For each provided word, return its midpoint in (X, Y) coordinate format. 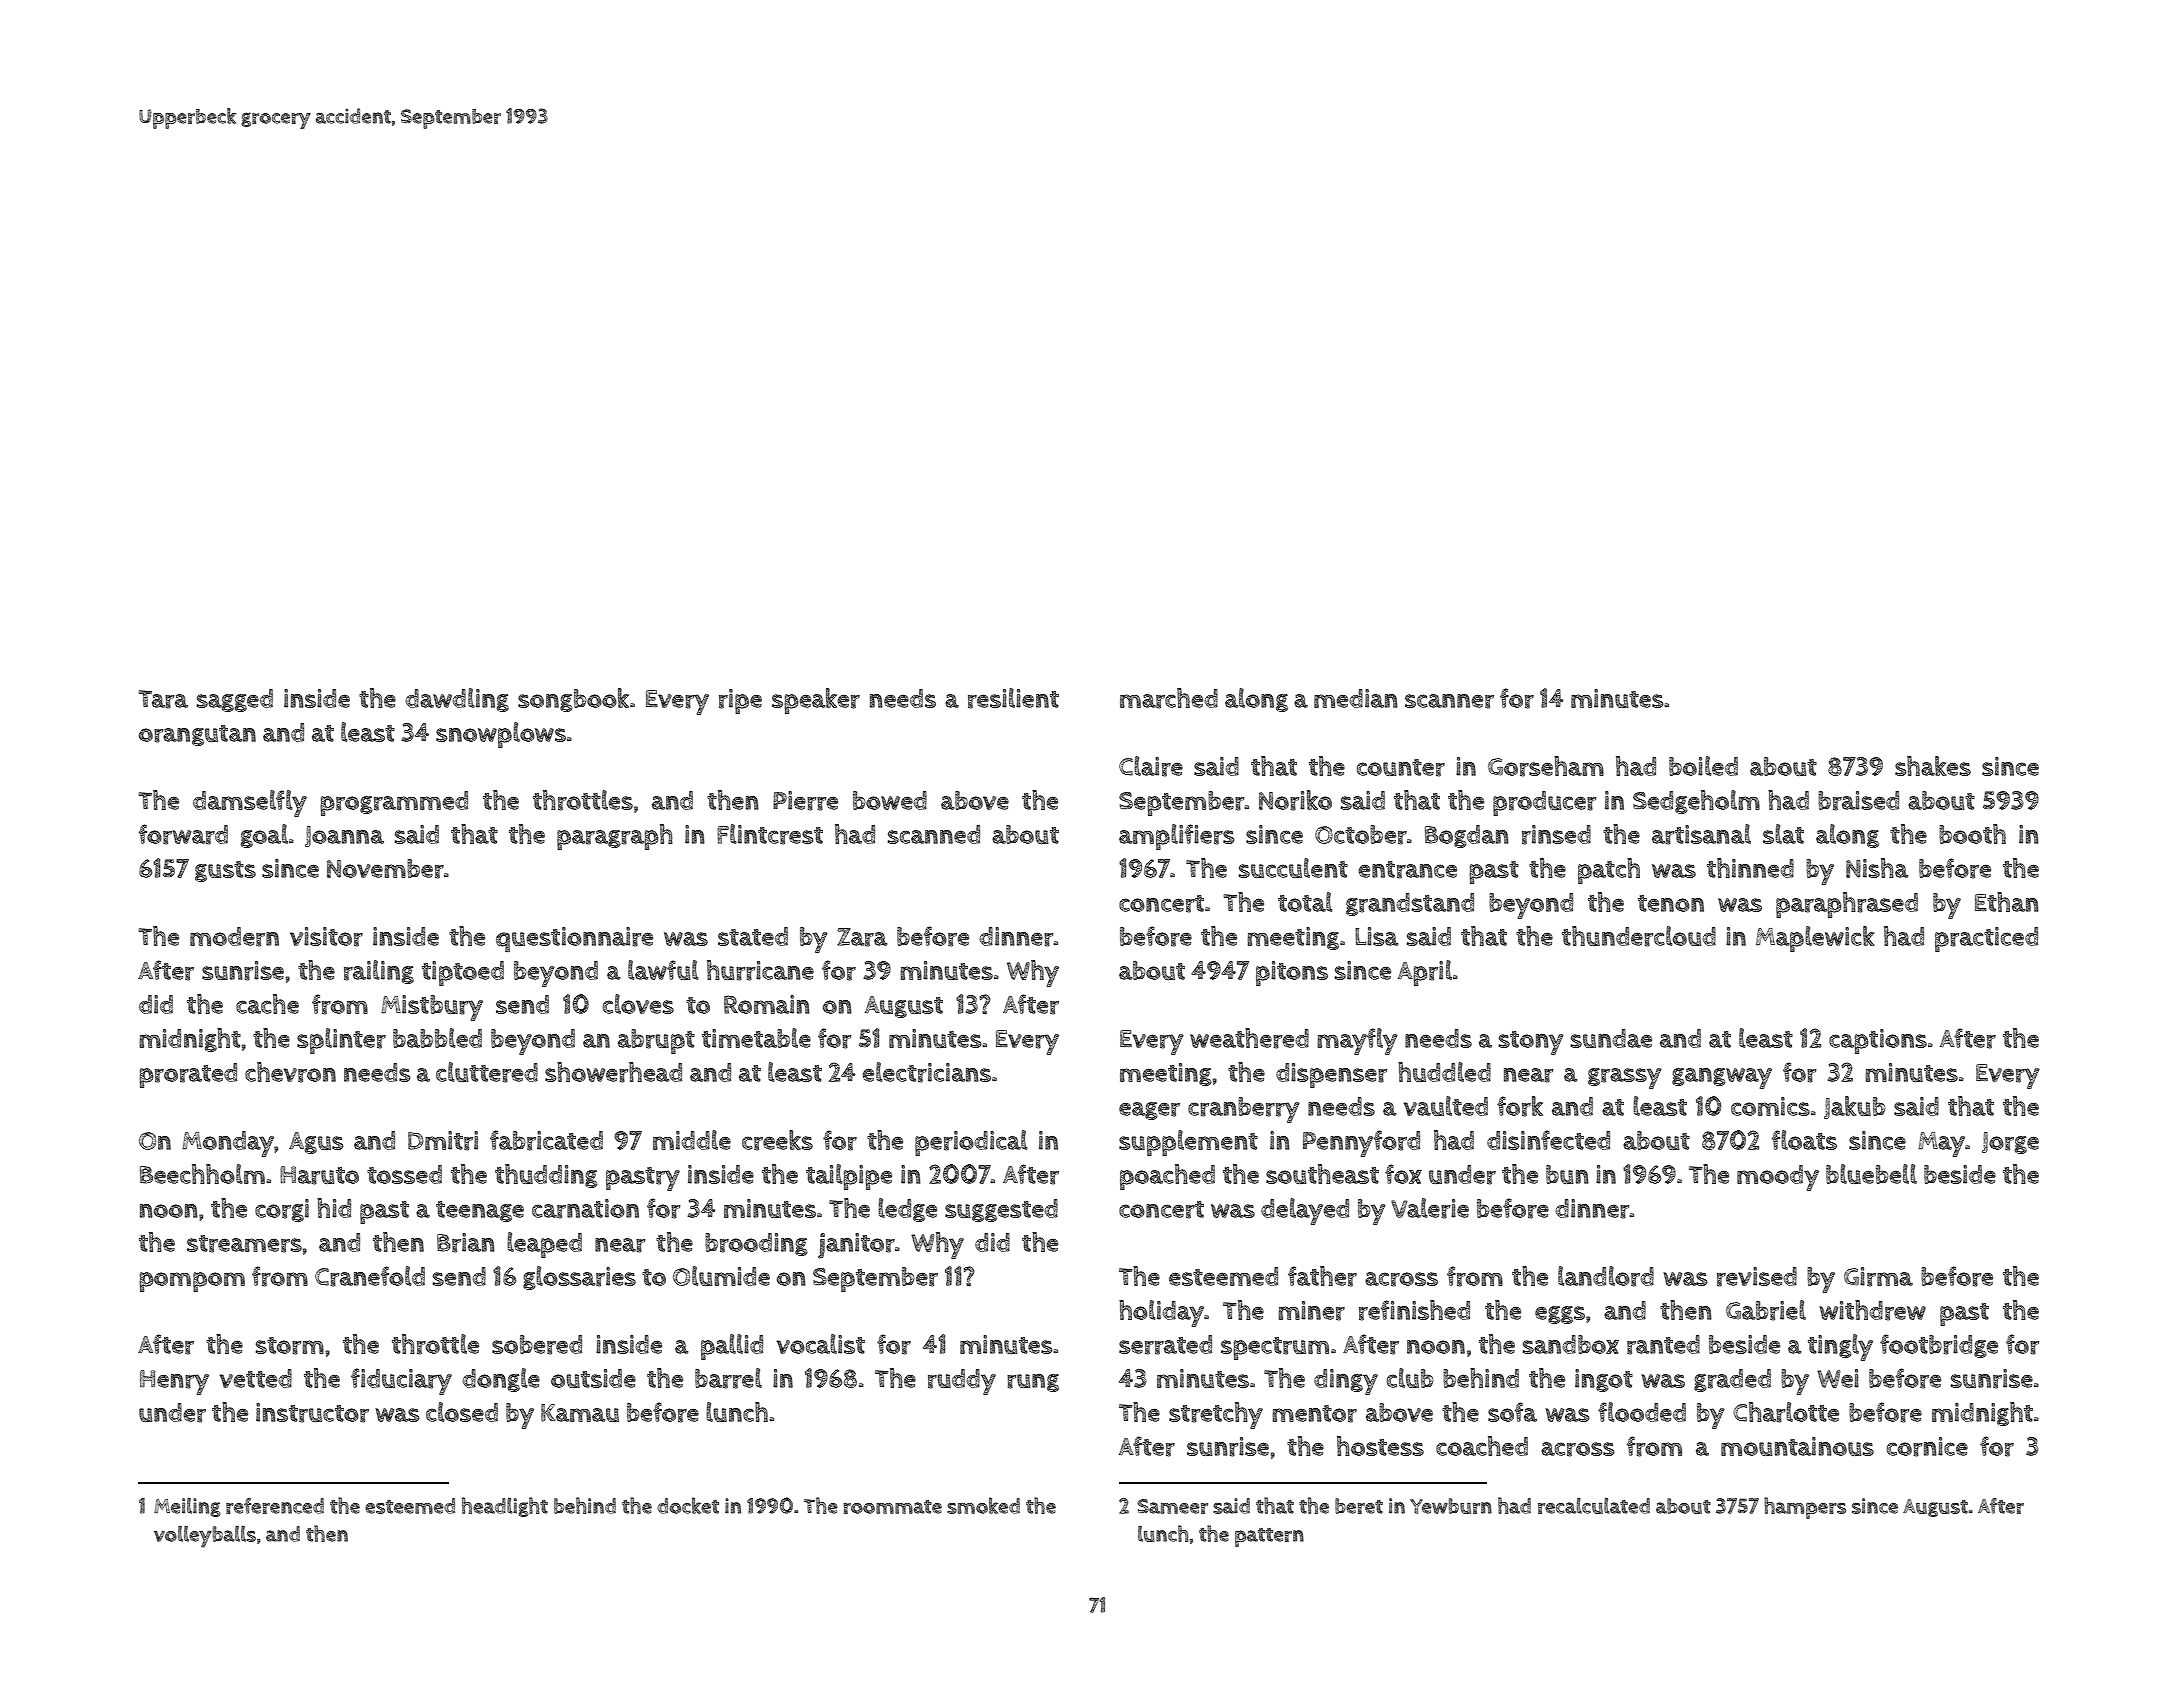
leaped (544, 1245)
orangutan (197, 735)
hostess (1380, 1446)
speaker (816, 701)
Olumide (721, 1276)
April (1425, 973)
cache (267, 1004)
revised (1757, 1277)
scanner (1449, 701)
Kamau (580, 1413)
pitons (1292, 973)
